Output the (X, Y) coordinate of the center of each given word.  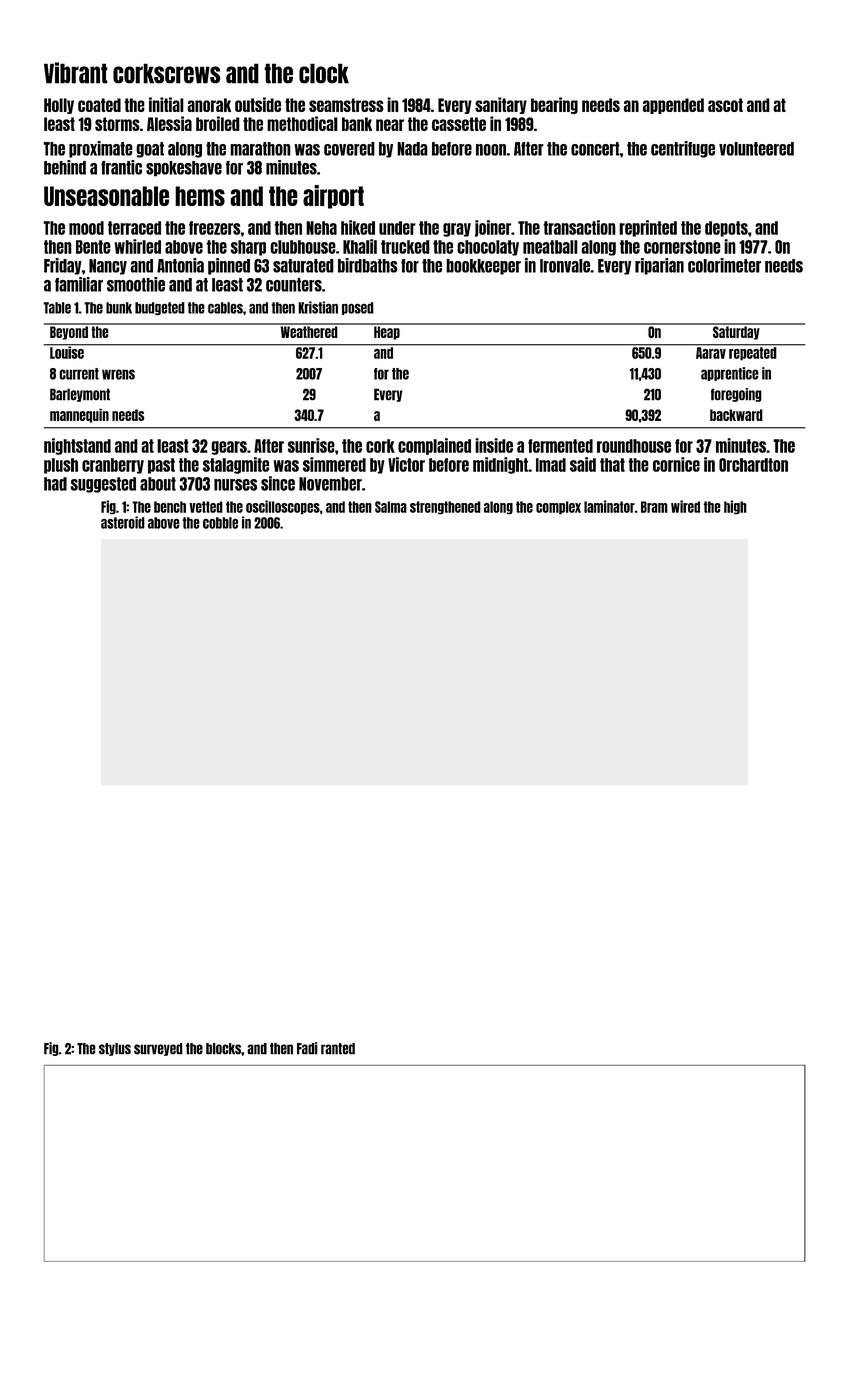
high (735, 507)
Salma (391, 507)
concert (595, 149)
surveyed (158, 1049)
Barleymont (80, 395)
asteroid (123, 522)
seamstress (346, 105)
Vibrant (76, 73)
